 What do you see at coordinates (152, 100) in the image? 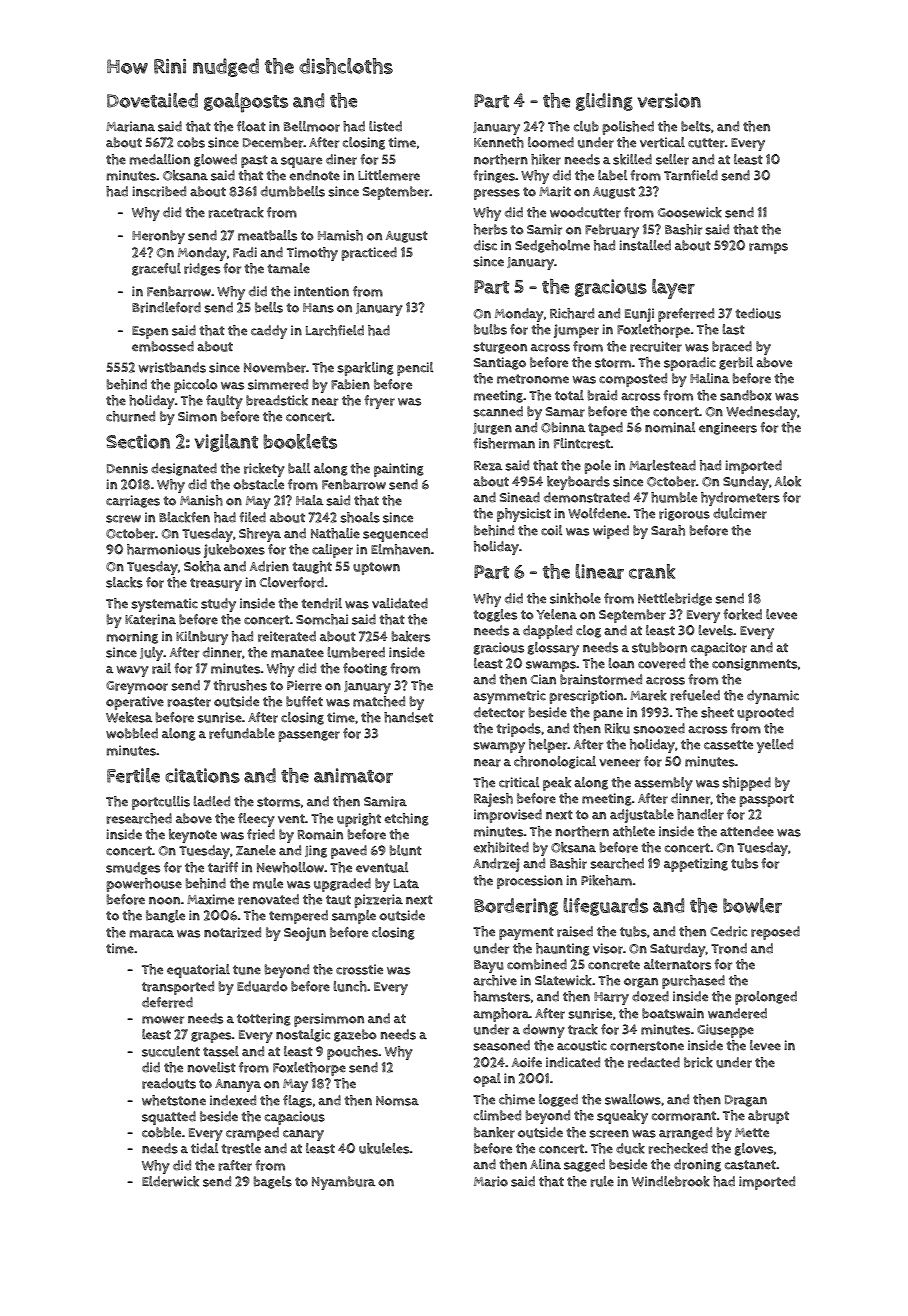
I see `Dovetailed` at bounding box center [152, 100].
